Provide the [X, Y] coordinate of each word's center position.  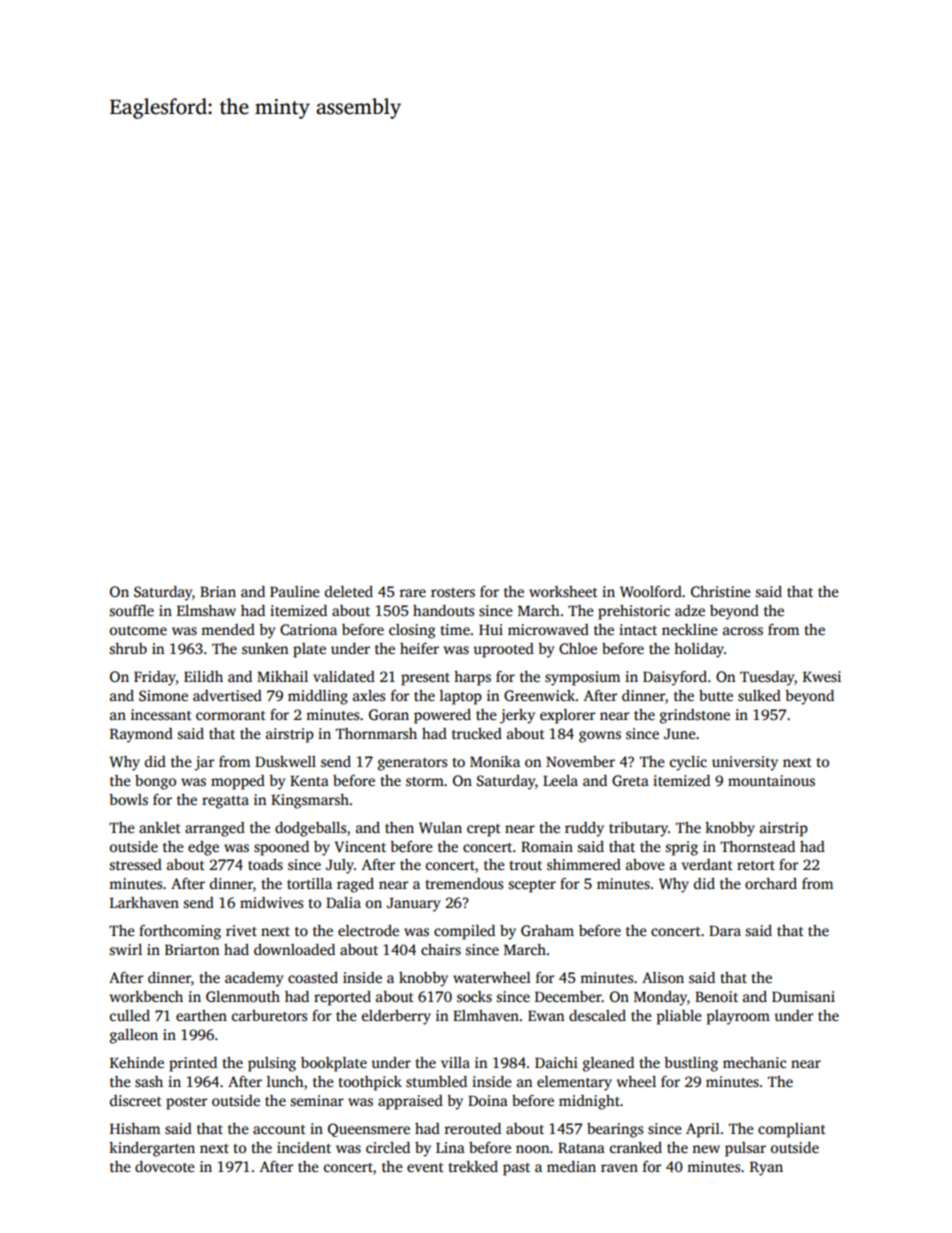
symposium [582, 678]
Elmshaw [206, 610]
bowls [128, 799]
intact [638, 629]
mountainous [771, 780]
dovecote [165, 1166]
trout [526, 865]
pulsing [272, 1064]
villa [455, 1062]
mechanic [754, 1062]
